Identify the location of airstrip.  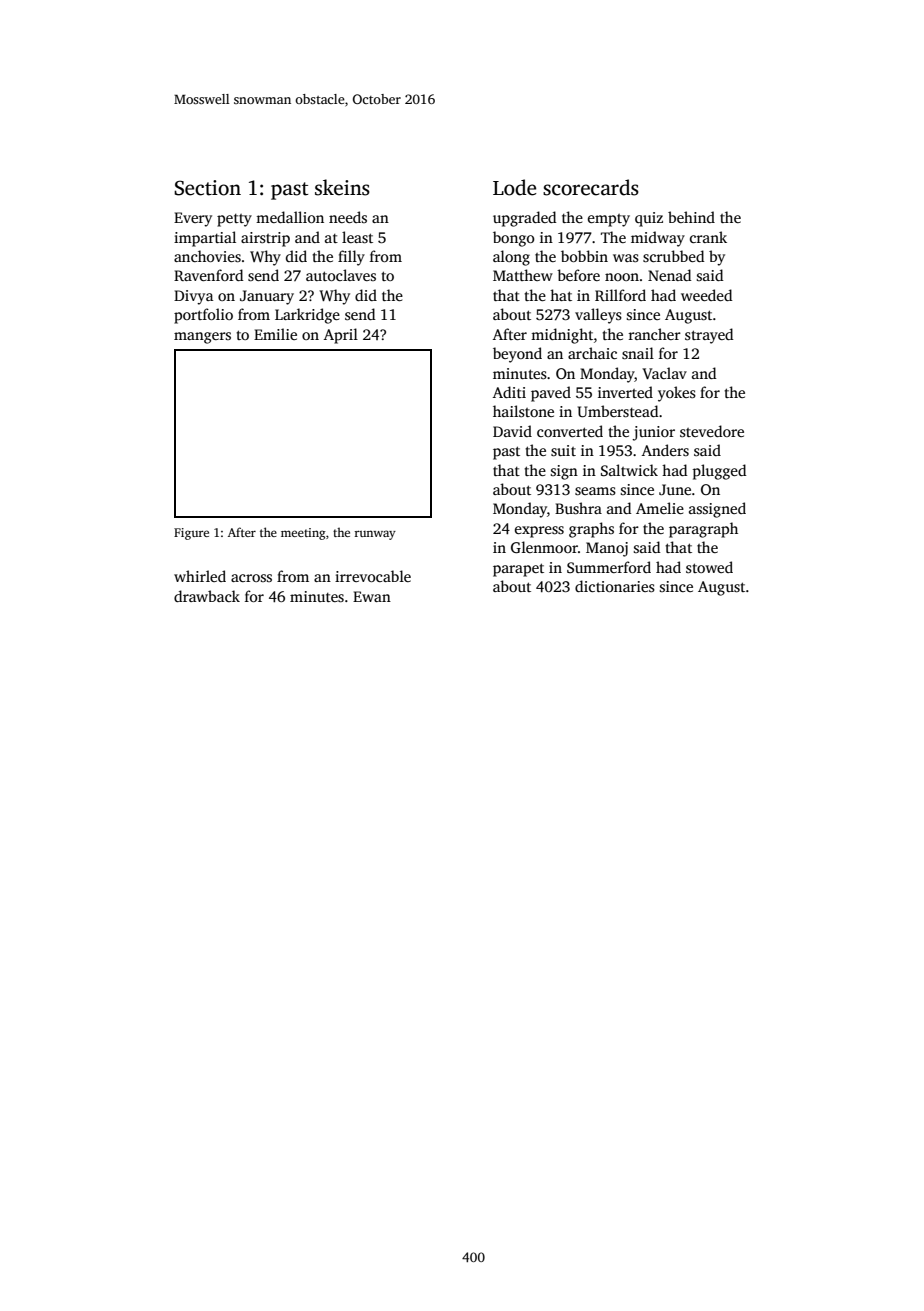
(265, 239).
